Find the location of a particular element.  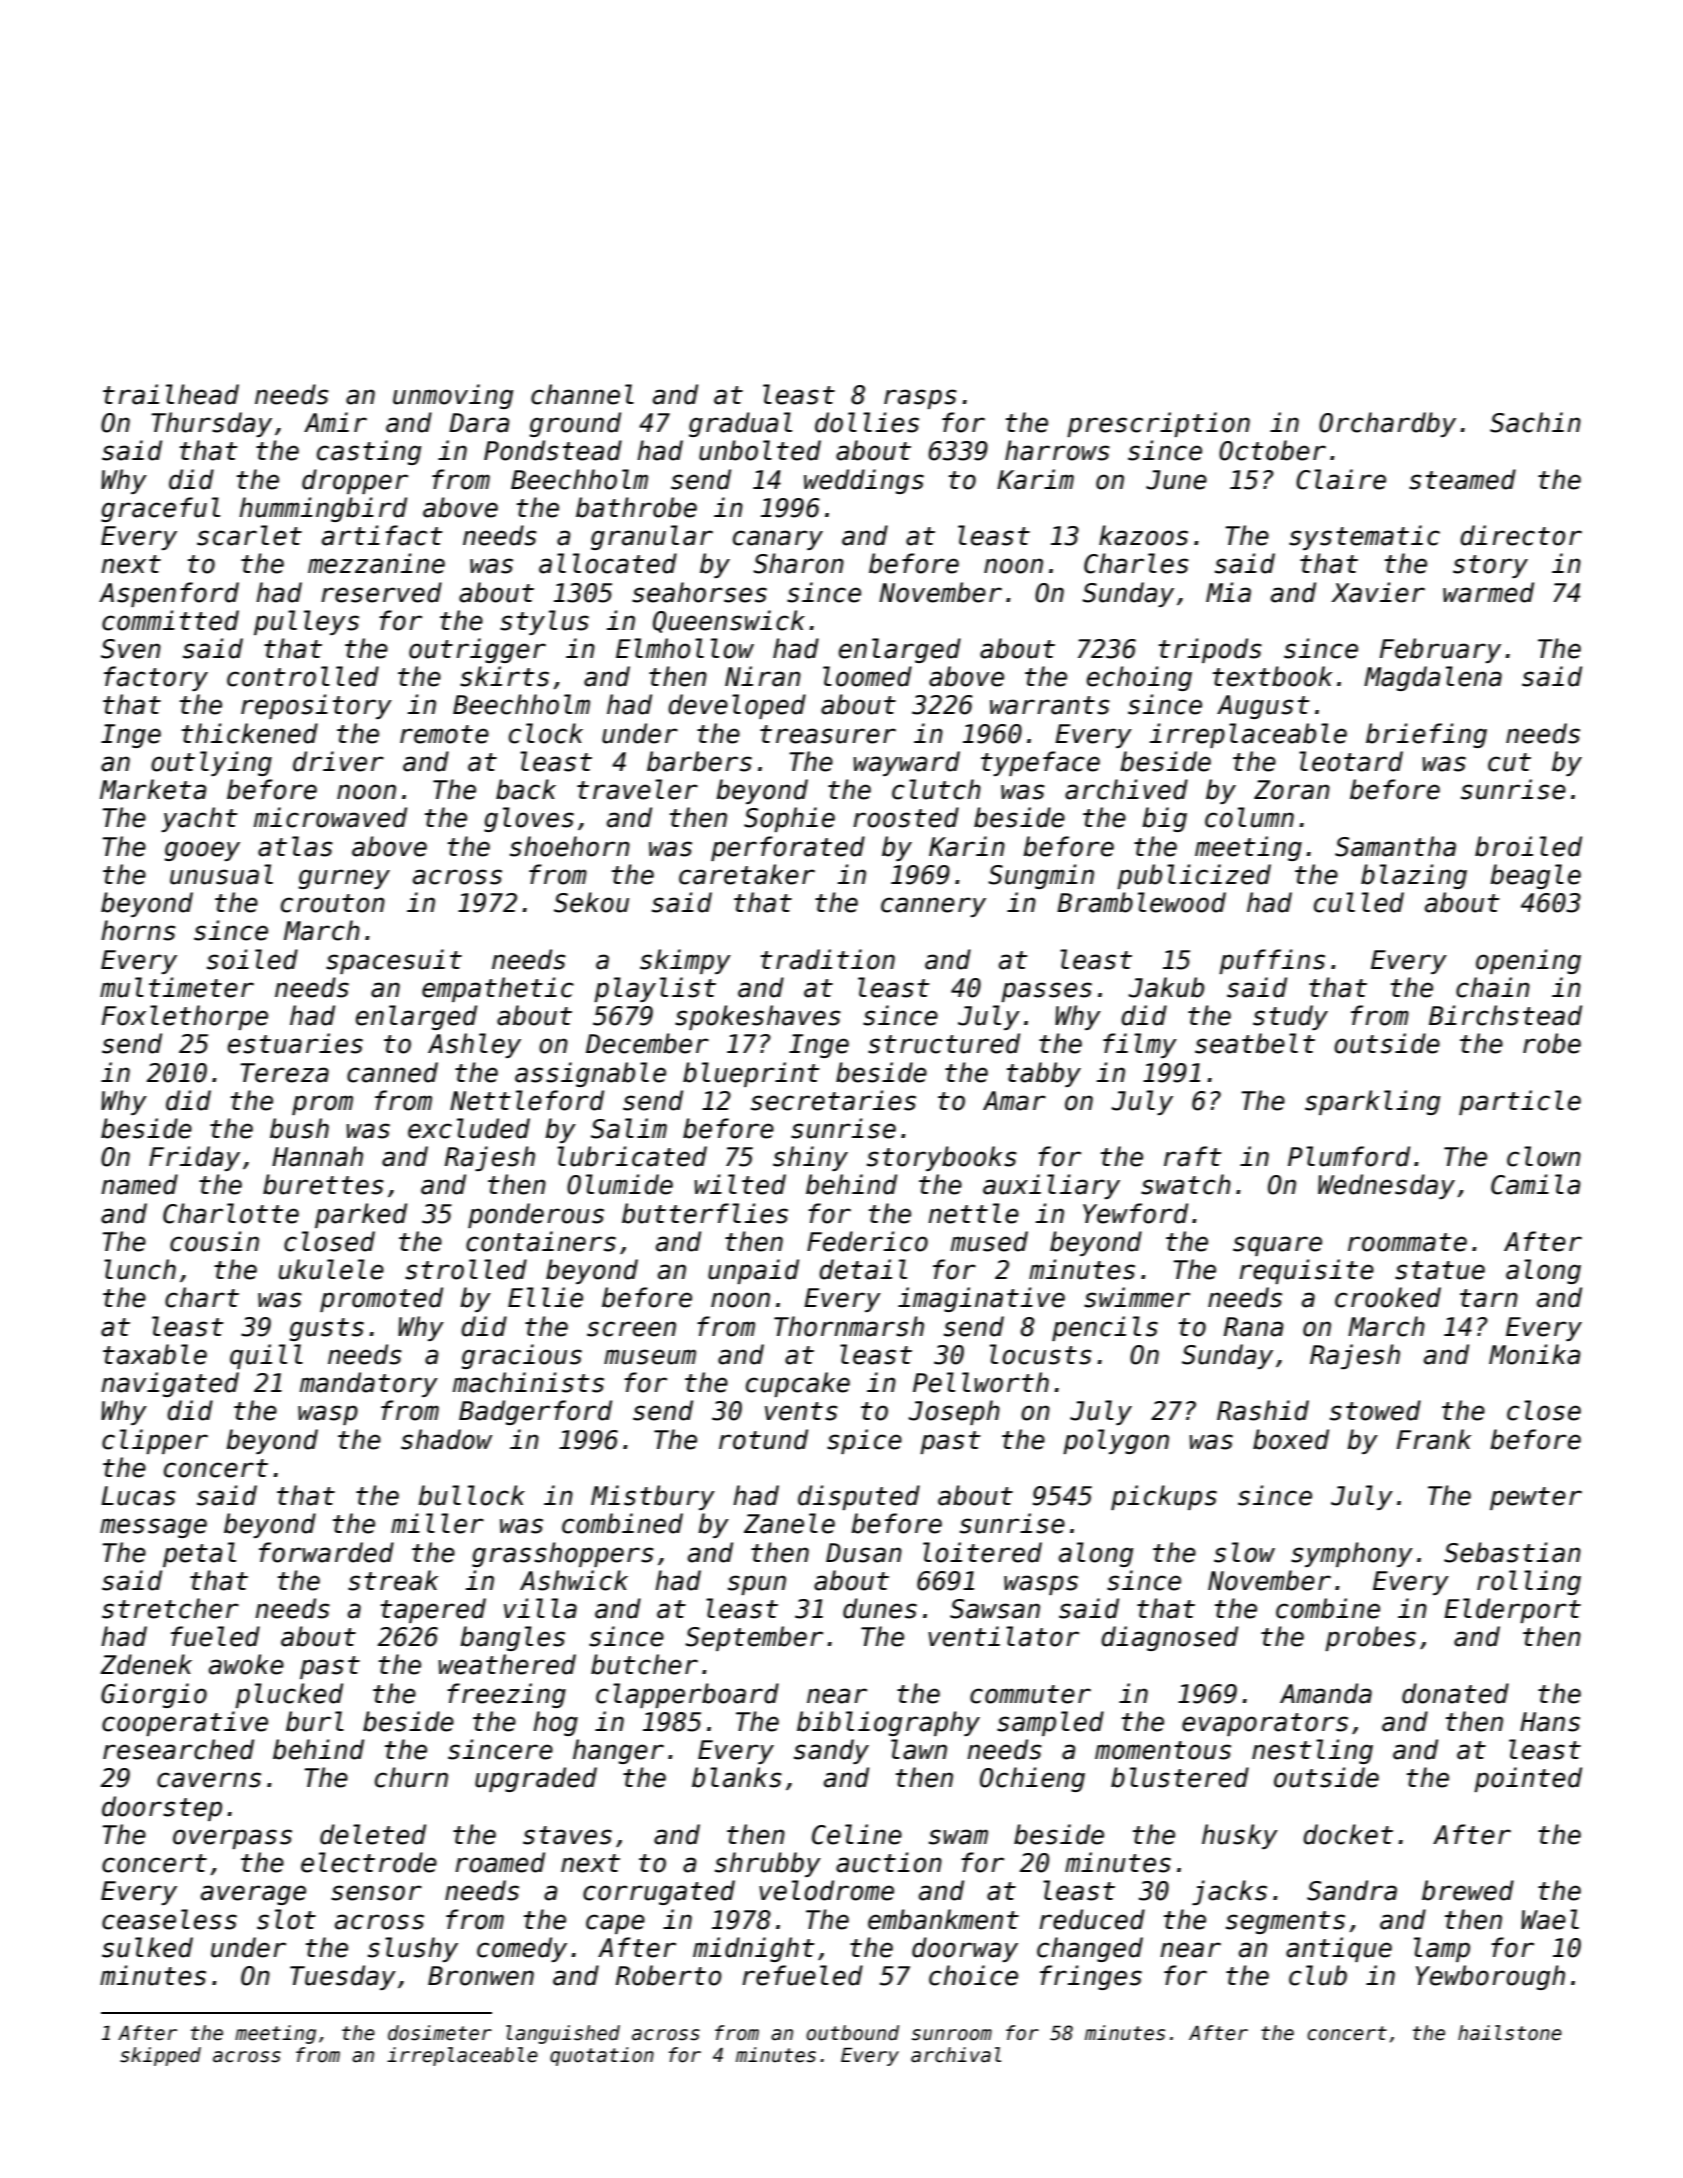

Federico is located at coordinates (867, 1241).
